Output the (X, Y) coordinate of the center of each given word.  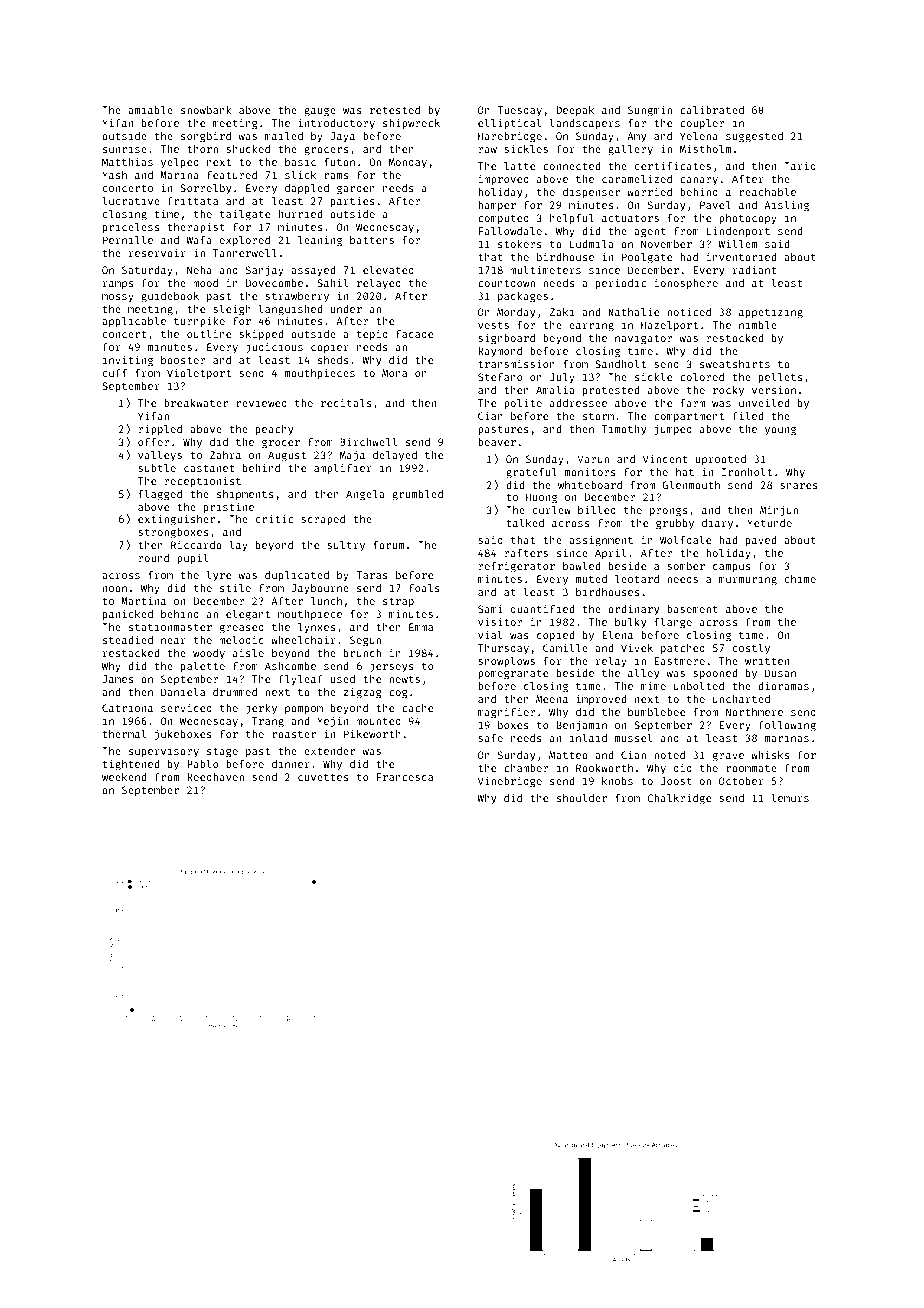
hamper (497, 206)
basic (300, 162)
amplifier (343, 469)
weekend (124, 777)
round (153, 558)
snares (799, 486)
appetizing (771, 313)
